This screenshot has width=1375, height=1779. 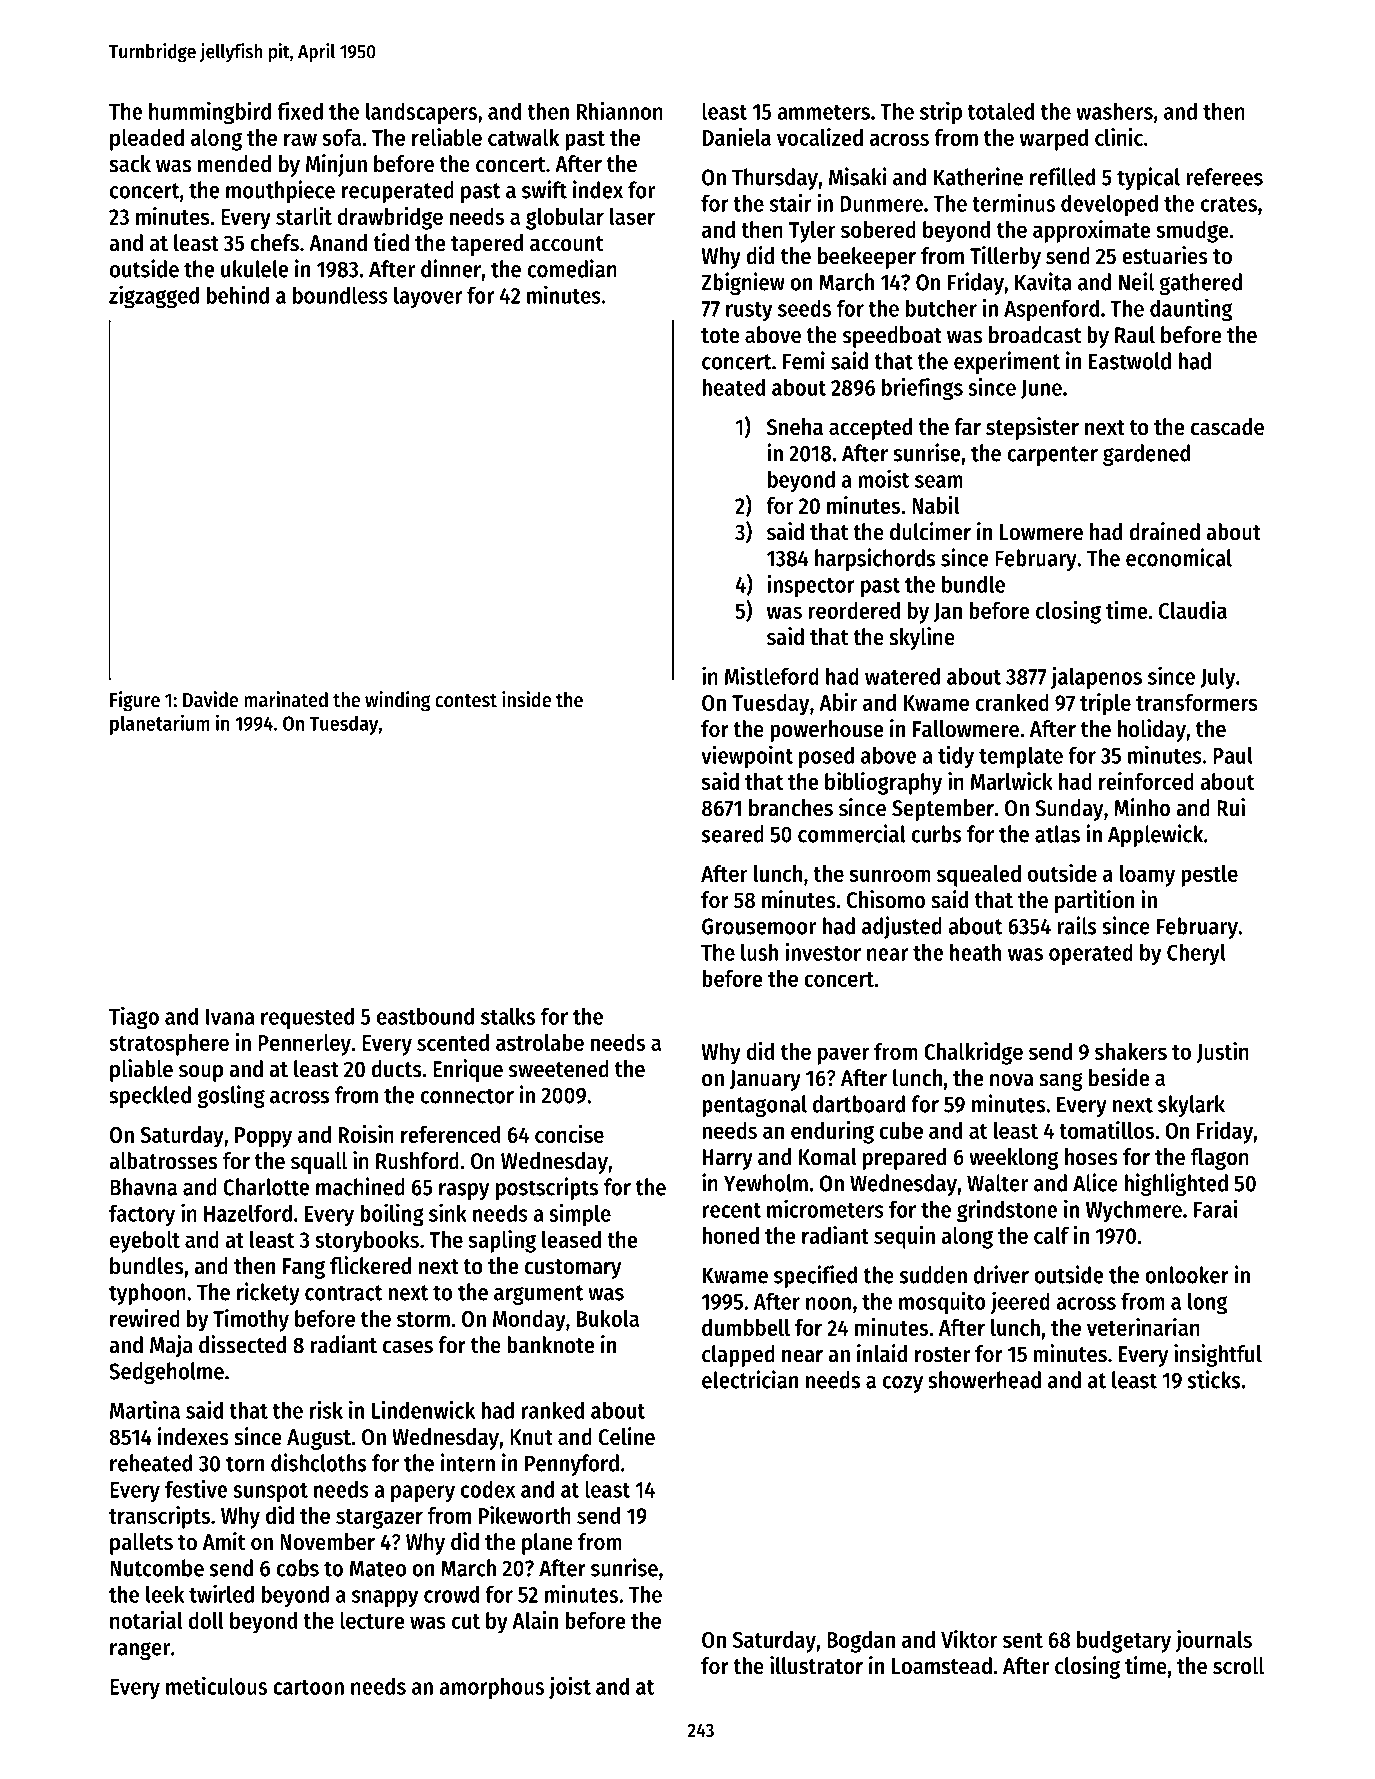 I want to click on factory, so click(x=142, y=1215).
